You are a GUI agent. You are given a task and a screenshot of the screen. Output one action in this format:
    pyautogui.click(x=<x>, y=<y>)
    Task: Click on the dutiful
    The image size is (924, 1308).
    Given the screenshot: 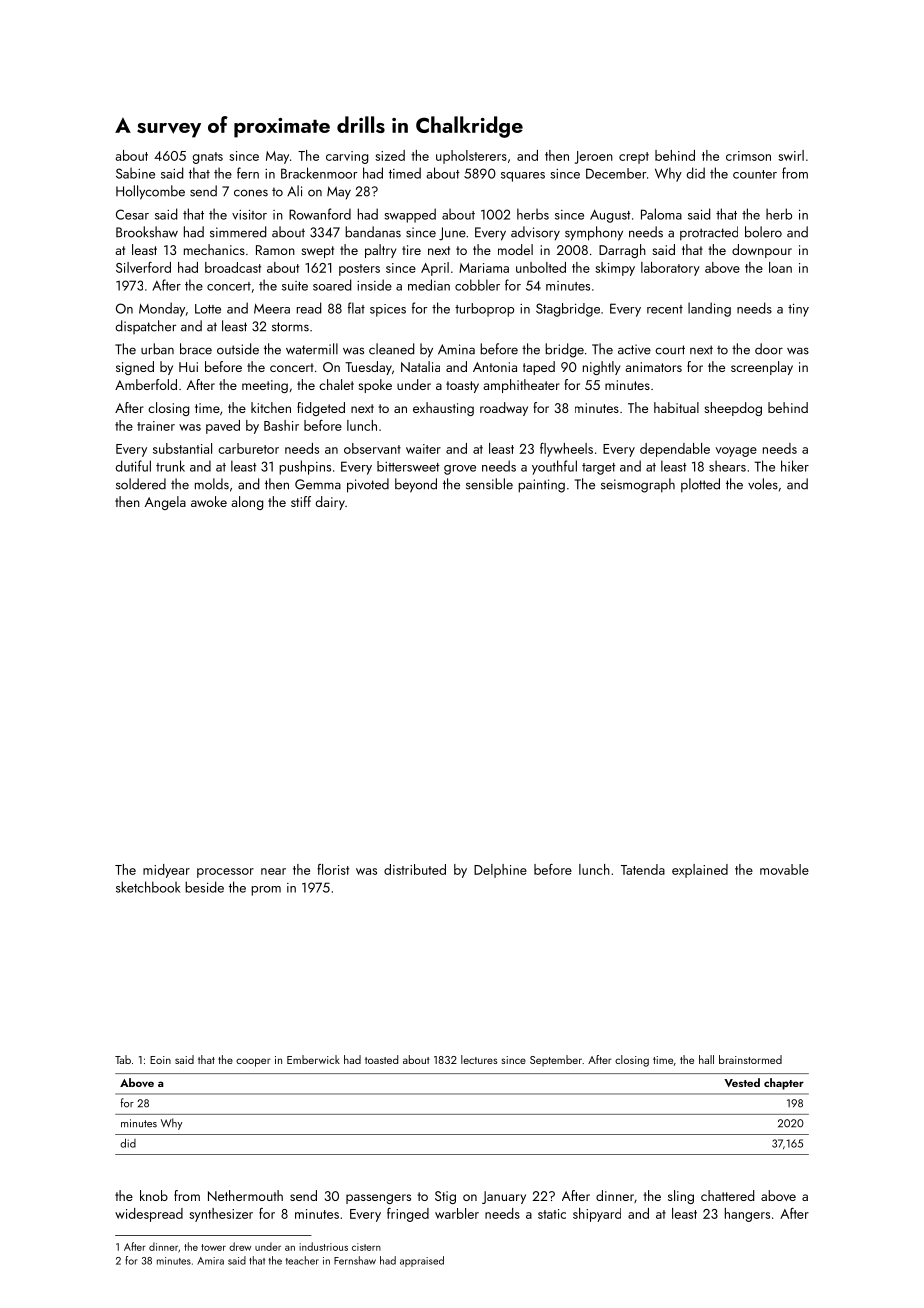 What is the action you would take?
    pyautogui.click(x=133, y=466)
